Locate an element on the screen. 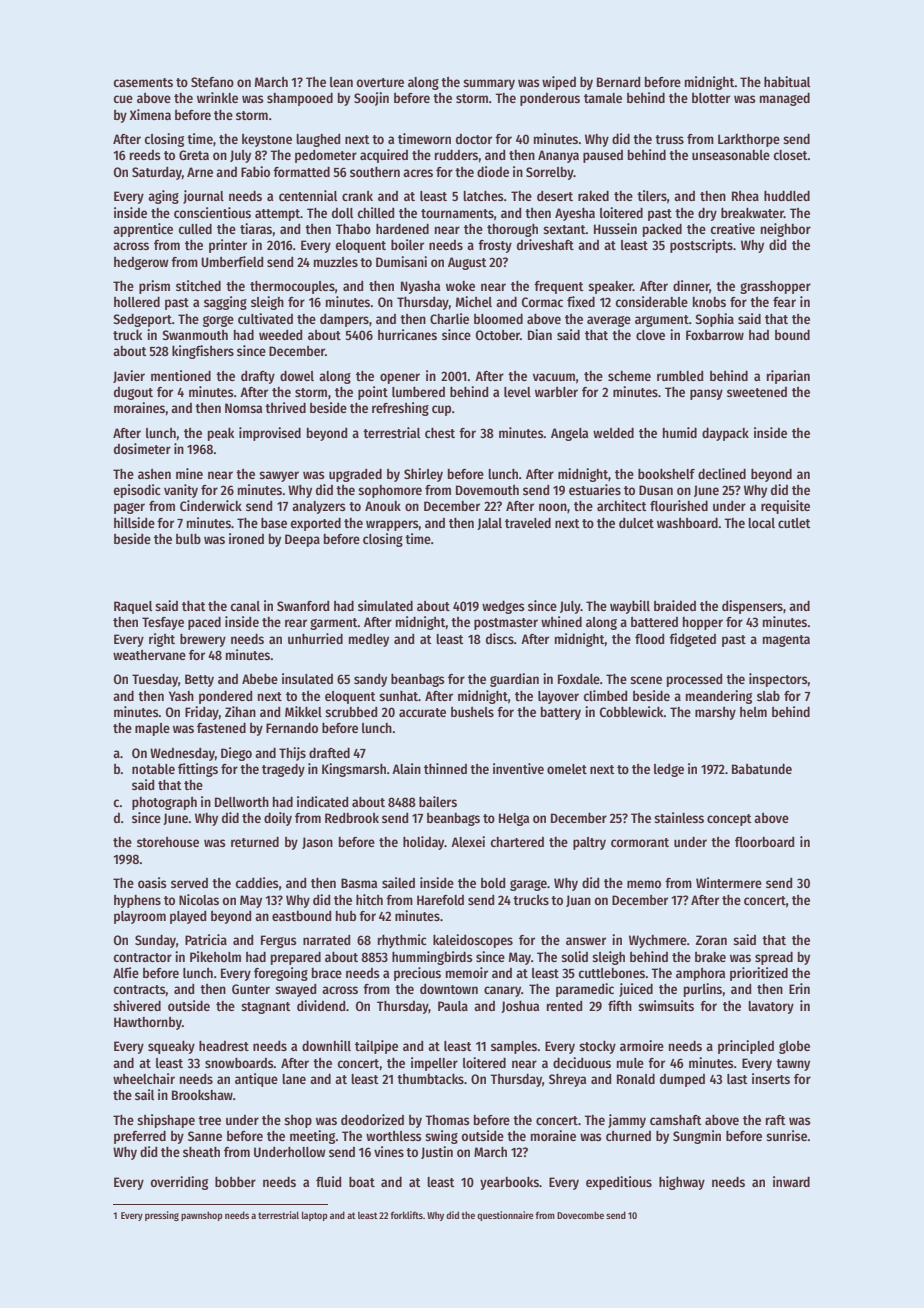  neighbor is located at coordinates (786, 230).
